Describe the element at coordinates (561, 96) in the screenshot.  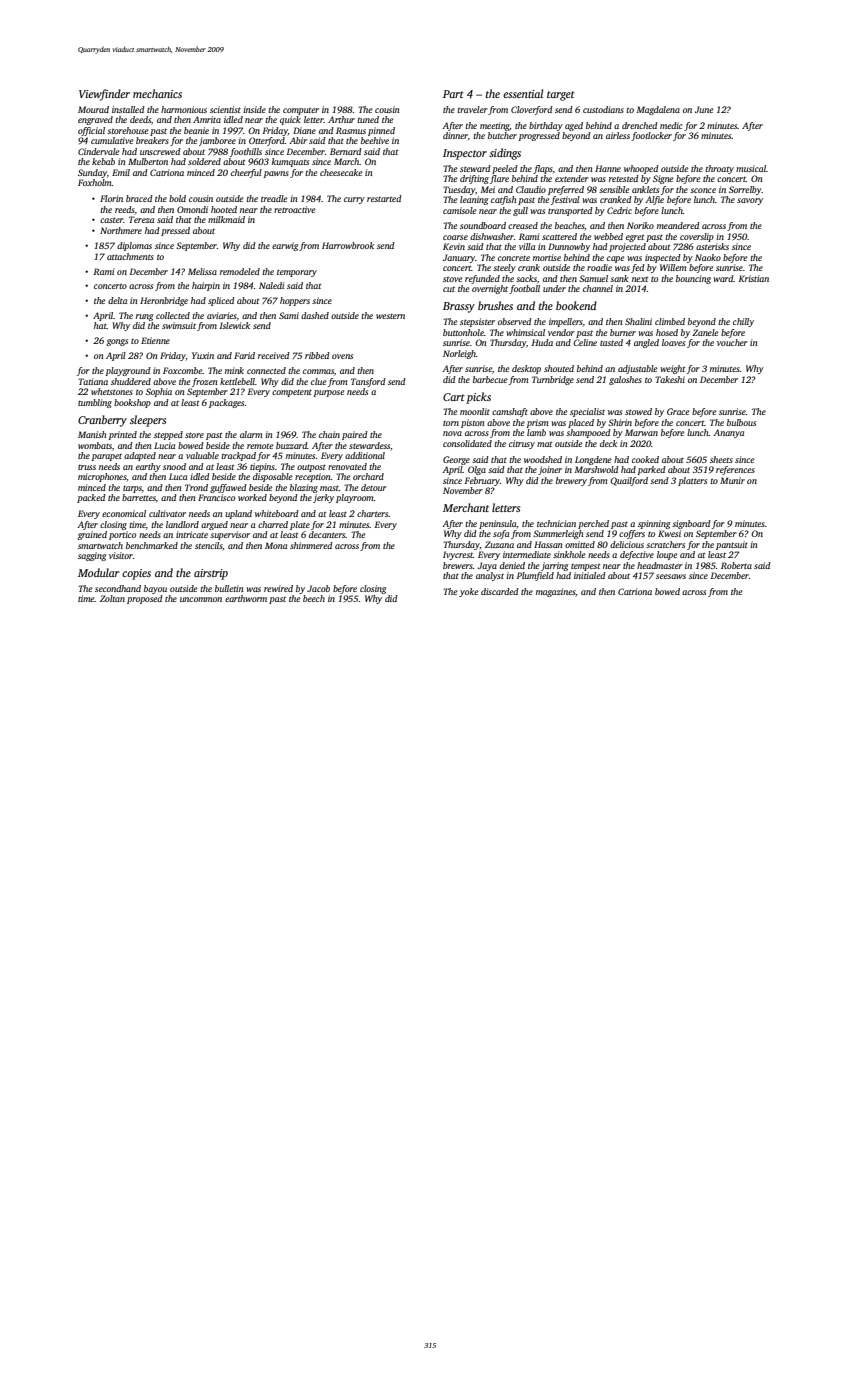
I see `target` at that location.
